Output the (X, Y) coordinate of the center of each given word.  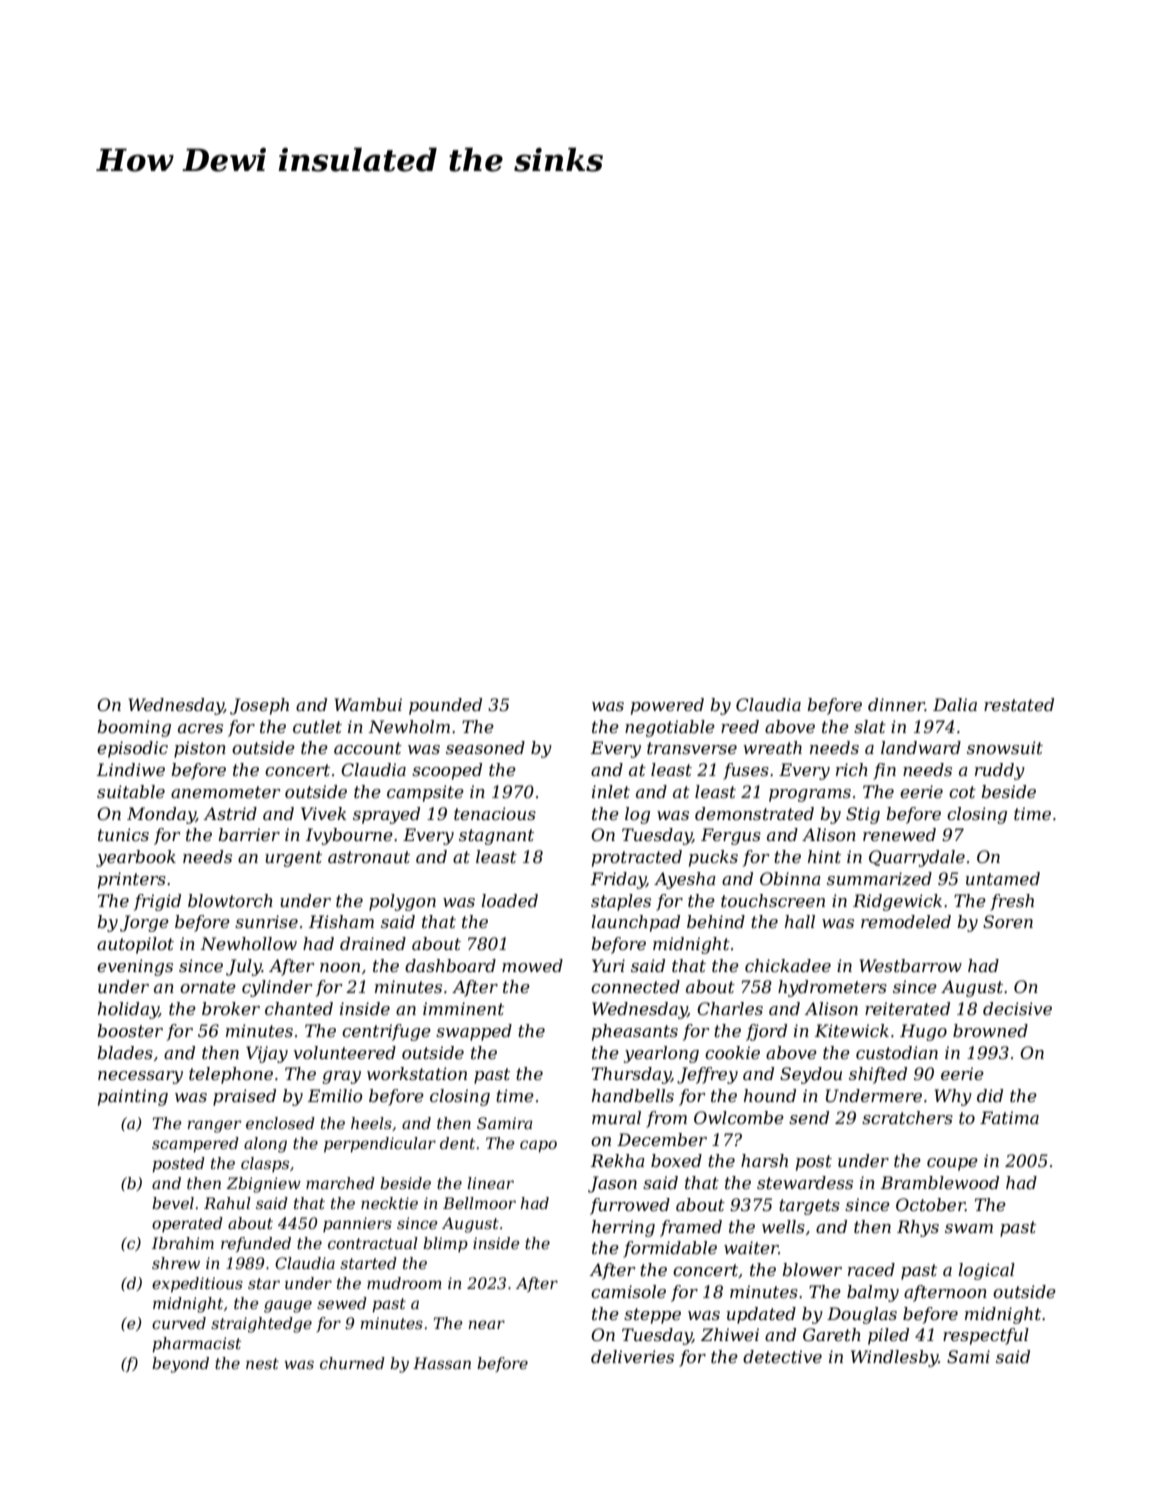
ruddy (1000, 771)
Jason (612, 1184)
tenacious (495, 813)
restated (1019, 704)
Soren (1008, 921)
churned (352, 1363)
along (265, 1145)
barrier (249, 834)
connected (635, 986)
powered (667, 706)
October (930, 1204)
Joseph (259, 706)
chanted (299, 1008)
